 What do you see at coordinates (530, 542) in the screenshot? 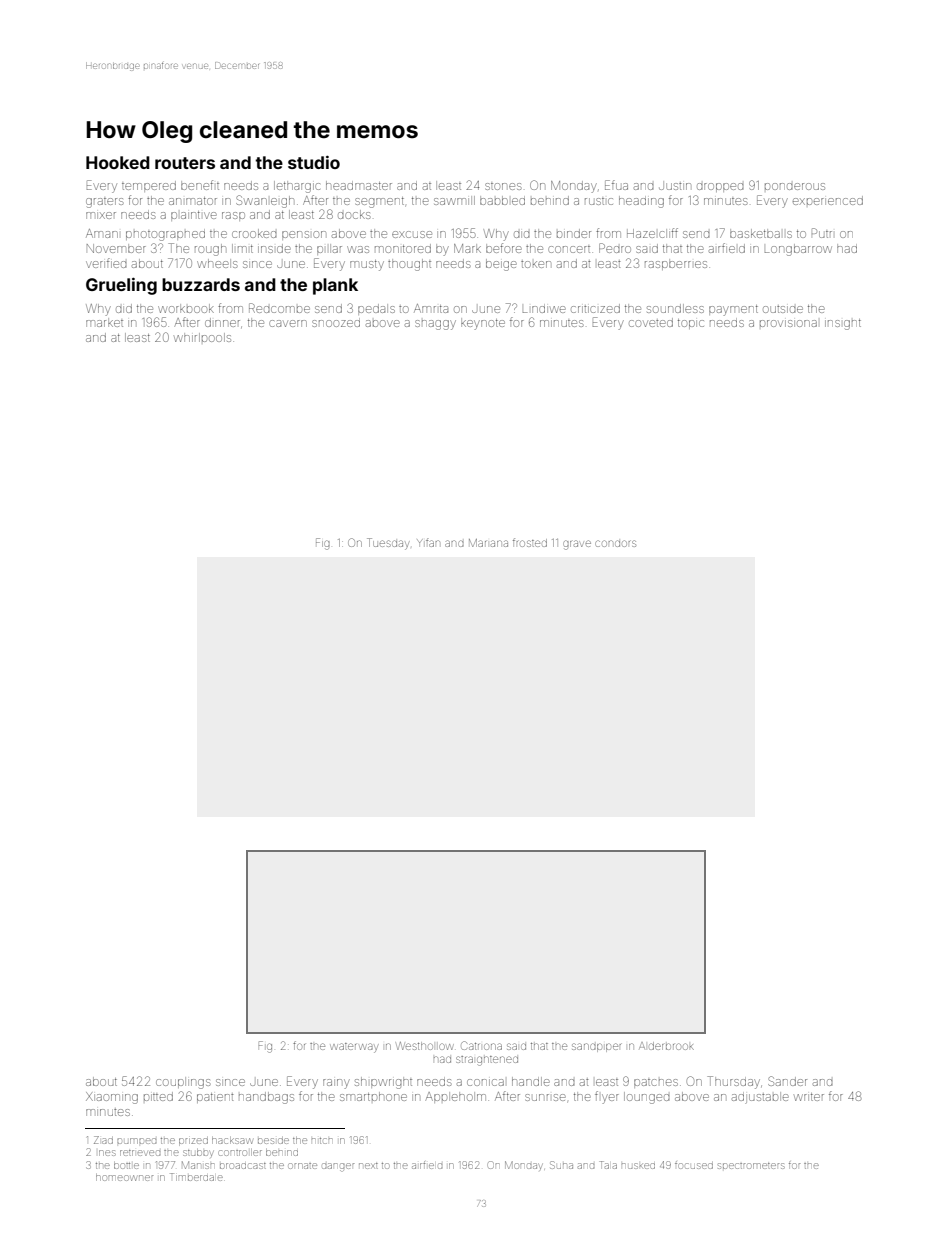
I see `frosted` at bounding box center [530, 542].
